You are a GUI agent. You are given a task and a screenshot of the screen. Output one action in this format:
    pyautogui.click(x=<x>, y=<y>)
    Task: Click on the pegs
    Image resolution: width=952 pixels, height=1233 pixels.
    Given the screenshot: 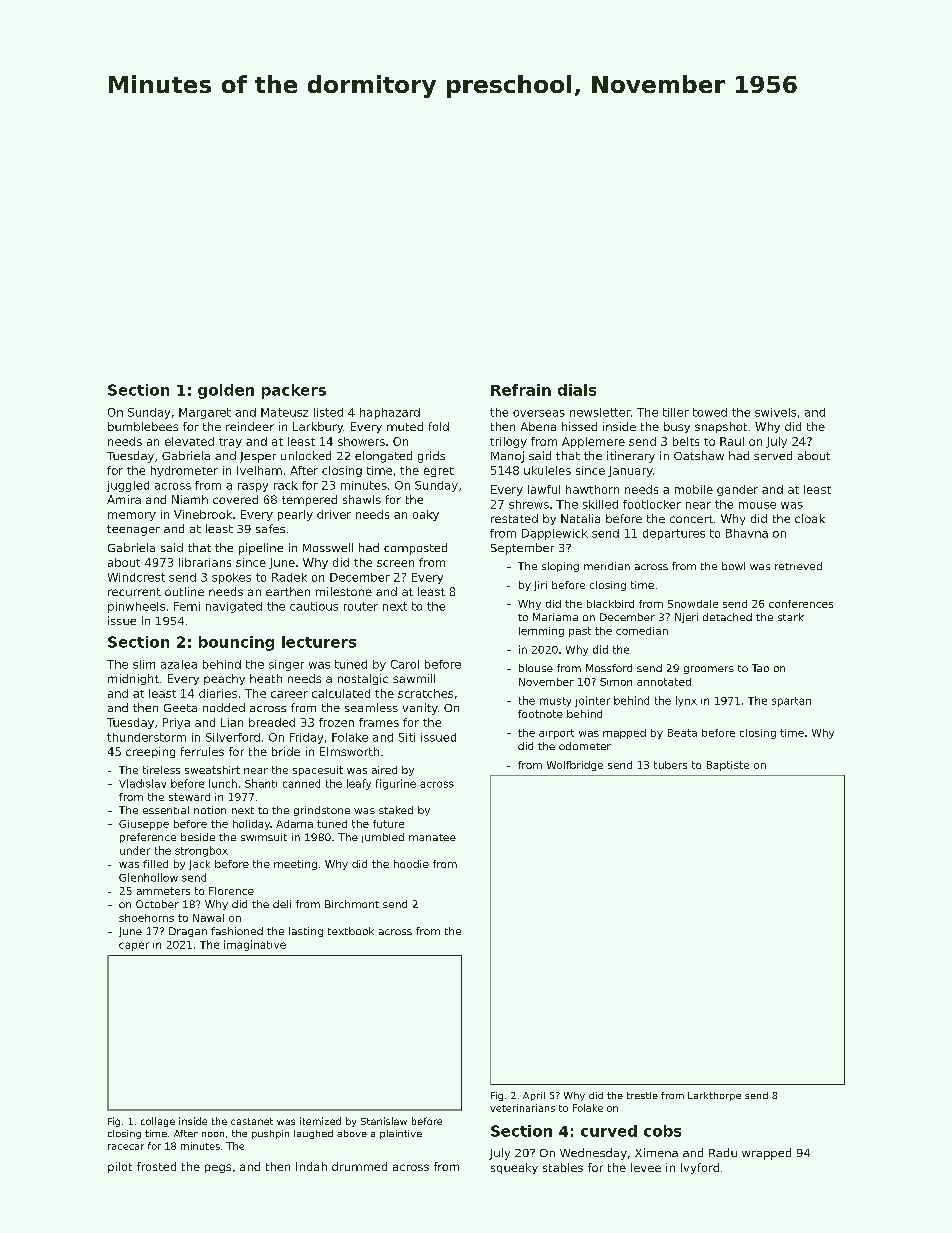 What is the action you would take?
    pyautogui.click(x=218, y=1168)
